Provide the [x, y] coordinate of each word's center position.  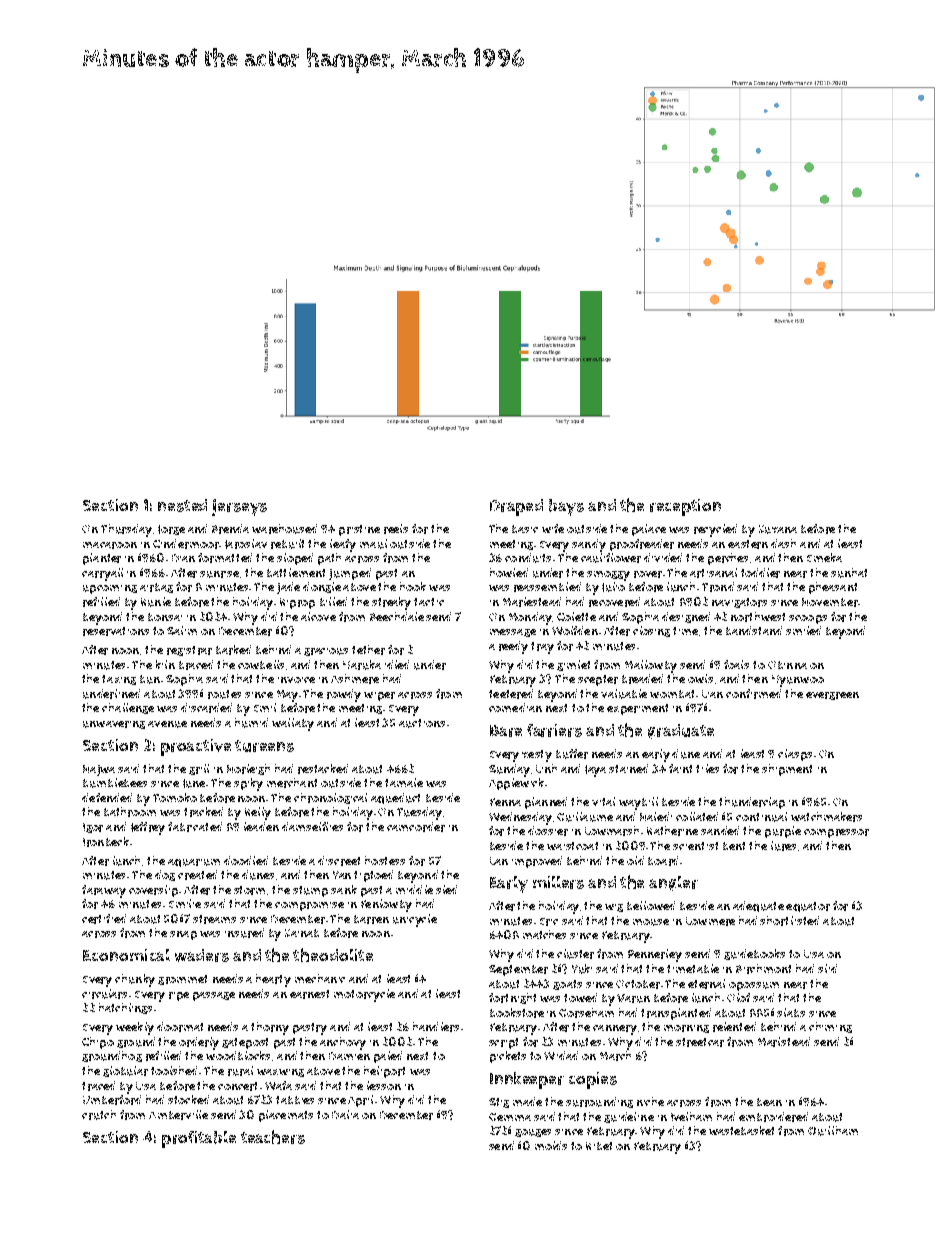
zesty [537, 756]
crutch [99, 1115]
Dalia [345, 1114]
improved [537, 862]
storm [249, 890]
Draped [516, 507]
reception [685, 507]
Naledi [656, 816]
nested [182, 505]
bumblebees [115, 783]
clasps [795, 755]
